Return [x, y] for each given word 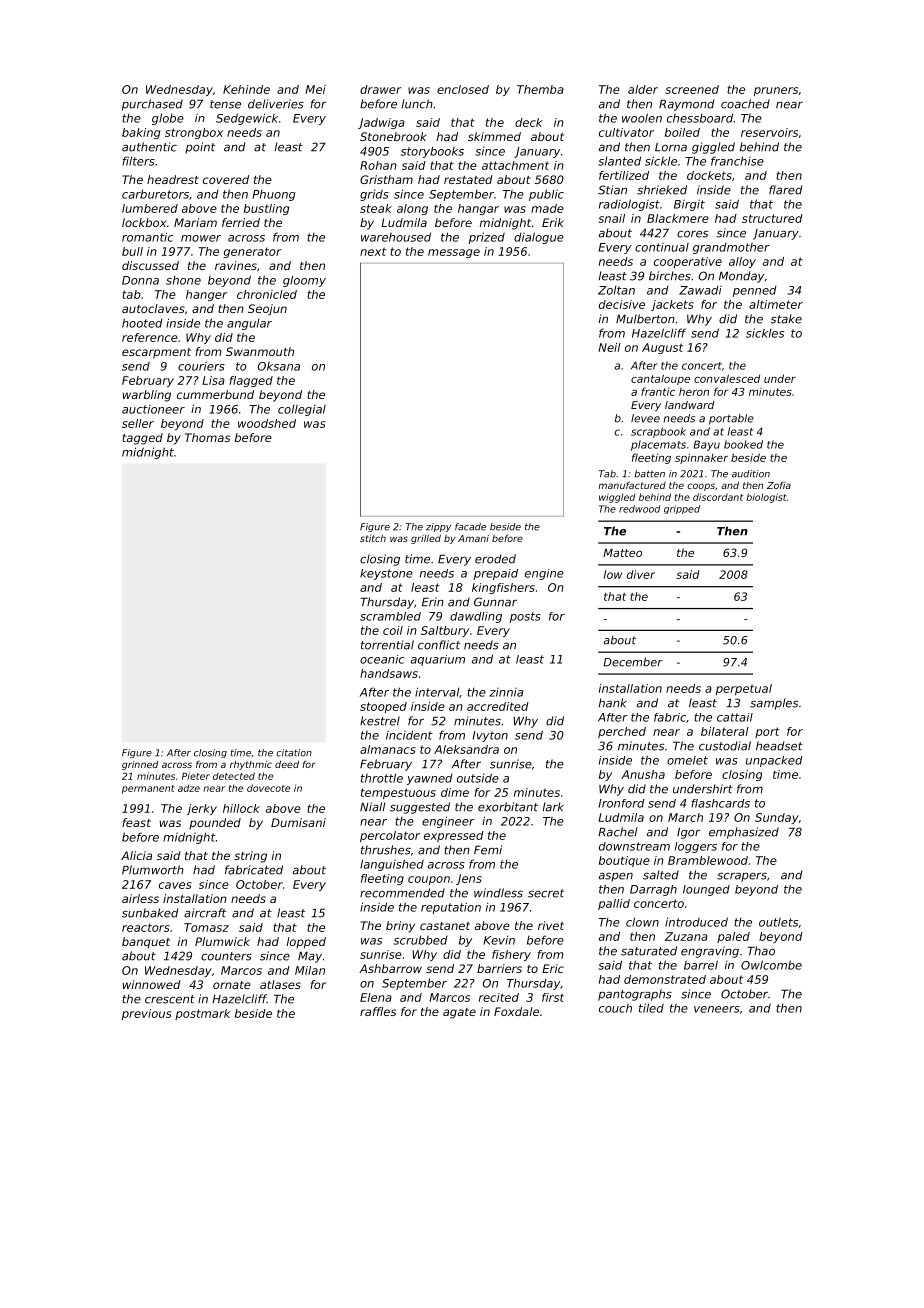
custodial [725, 746]
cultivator [626, 132]
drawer [380, 89]
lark [553, 807]
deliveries [276, 104]
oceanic [382, 659]
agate [459, 1013]
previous [147, 1014]
